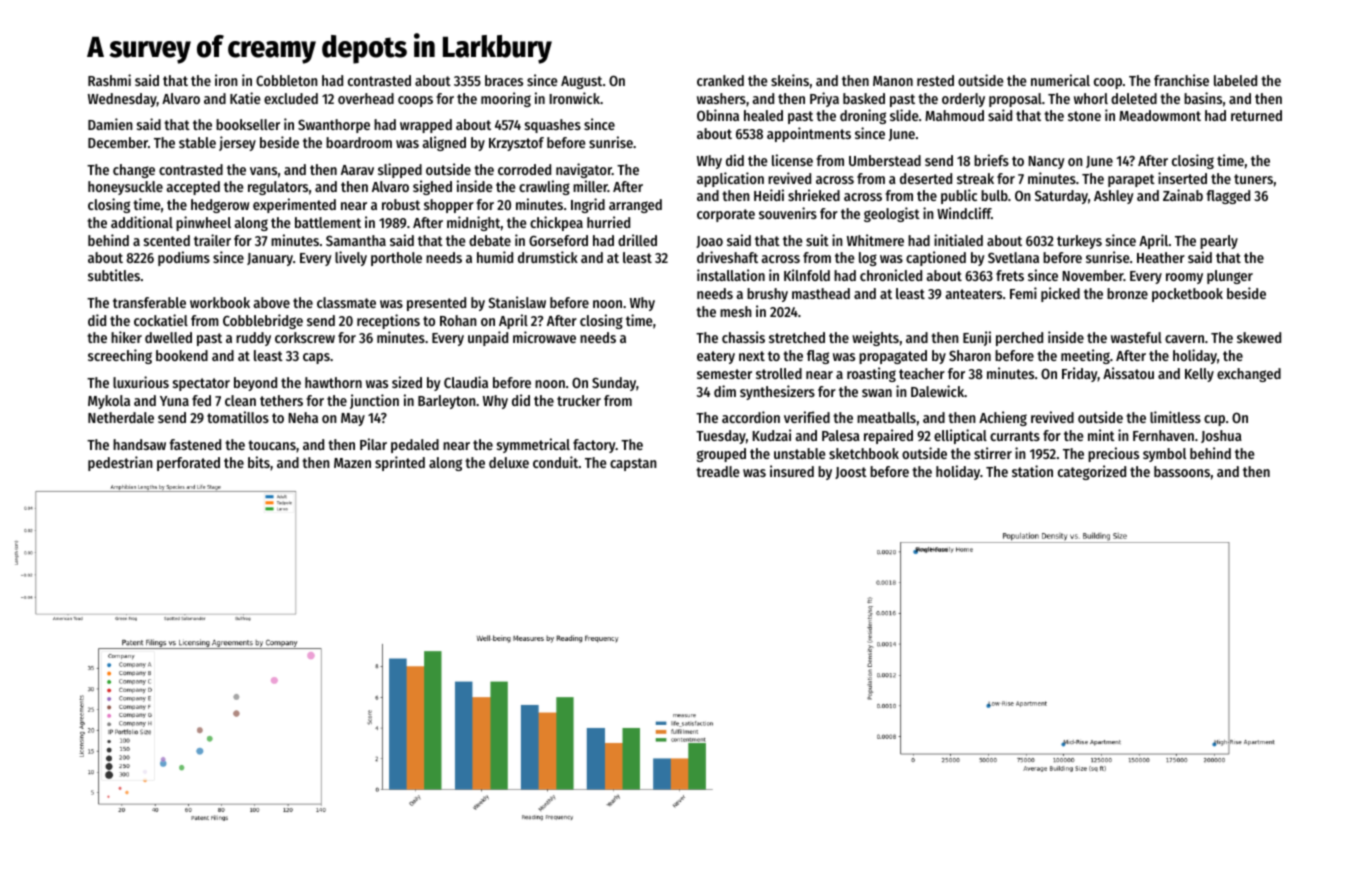 The image size is (1372, 887). What do you see at coordinates (974, 294) in the screenshot?
I see `anteaters` at bounding box center [974, 294].
